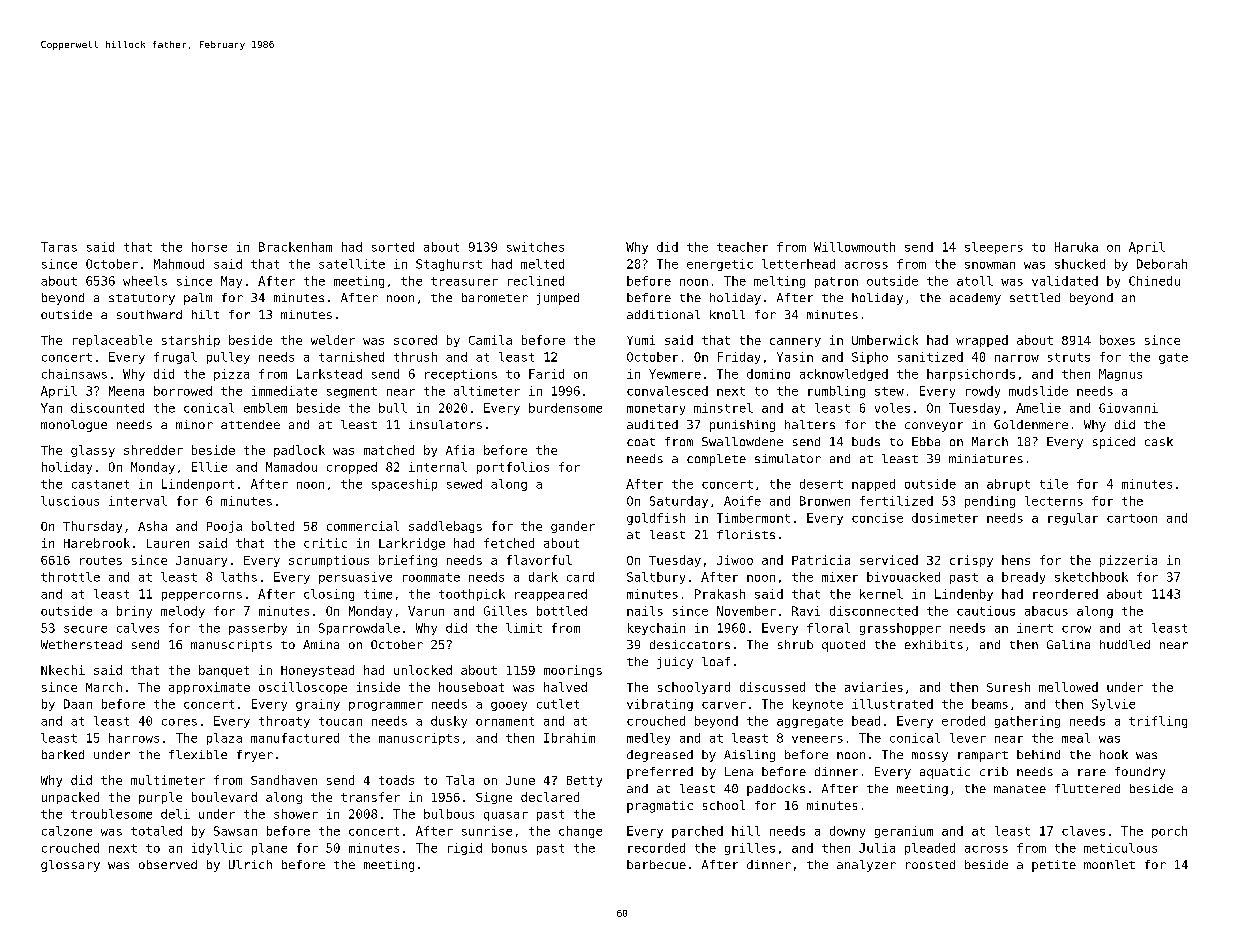 This screenshot has height=952, width=1233. I want to click on Varun, so click(426, 611).
